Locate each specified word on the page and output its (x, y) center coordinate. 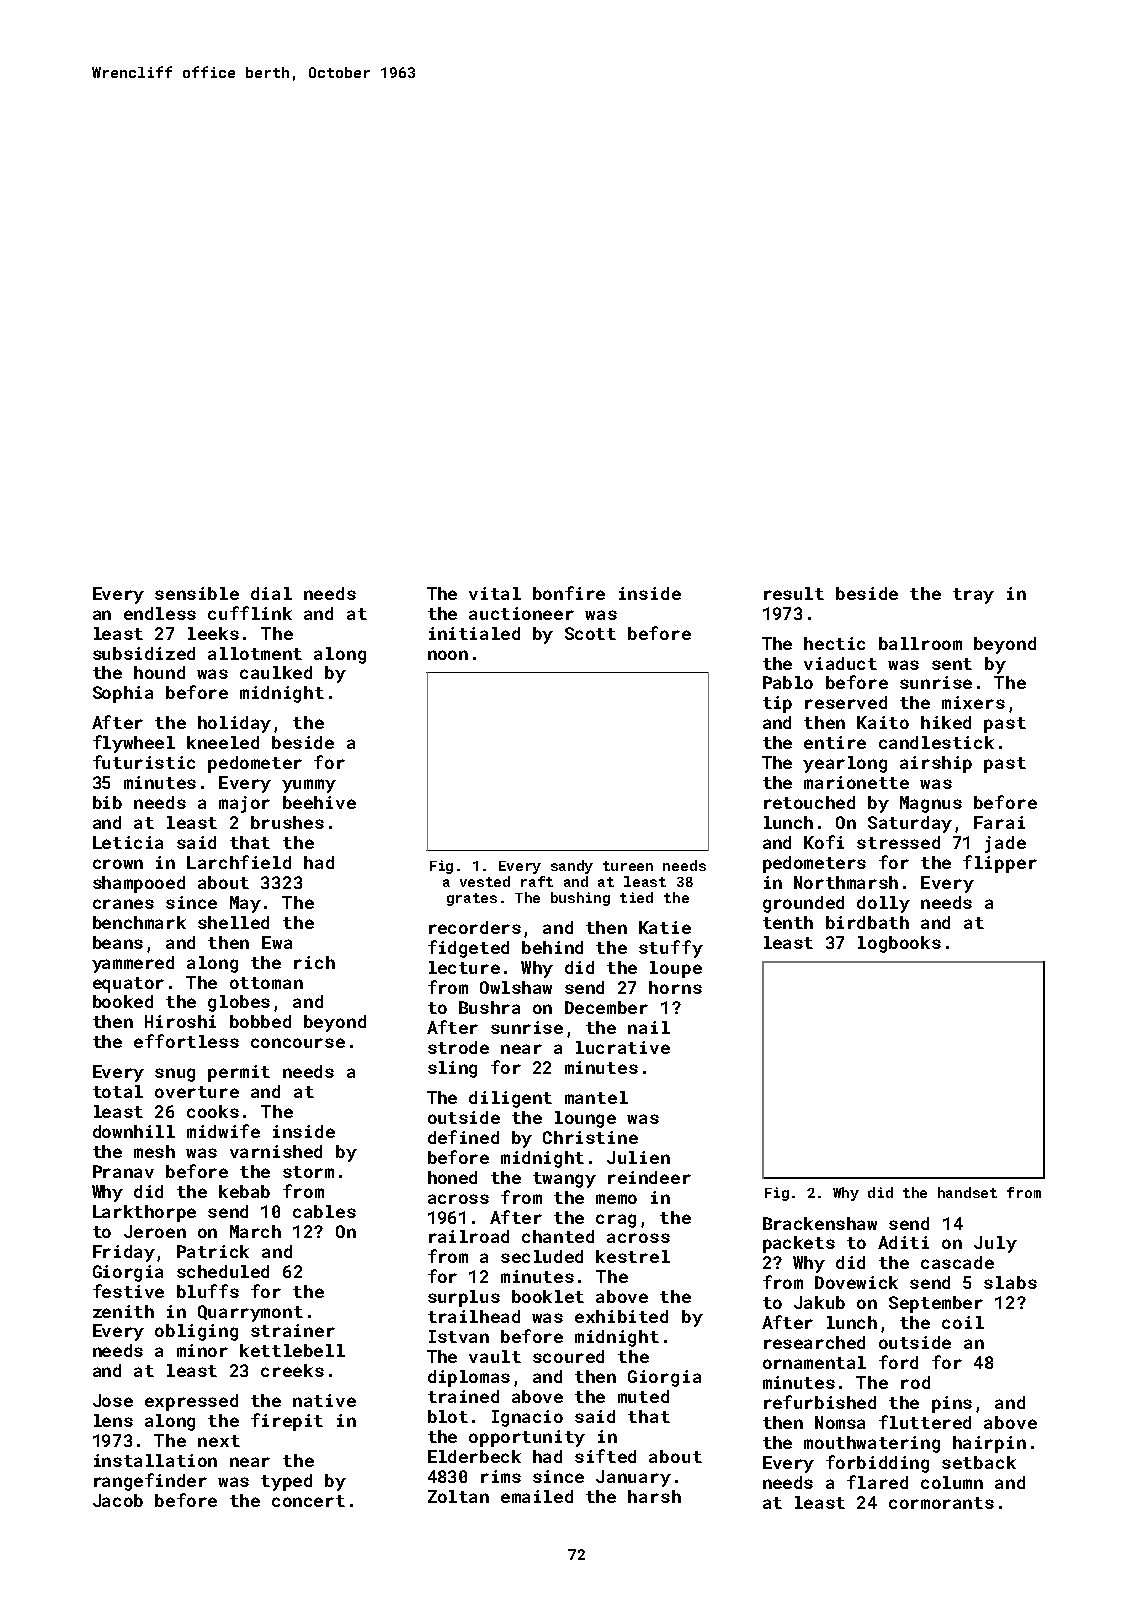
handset (967, 1192)
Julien (638, 1157)
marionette (856, 782)
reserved (846, 702)
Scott (590, 633)
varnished (276, 1151)
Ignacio (527, 1418)
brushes (287, 822)
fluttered (925, 1422)
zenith (123, 1311)
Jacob (118, 1500)
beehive (319, 802)
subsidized (144, 653)
